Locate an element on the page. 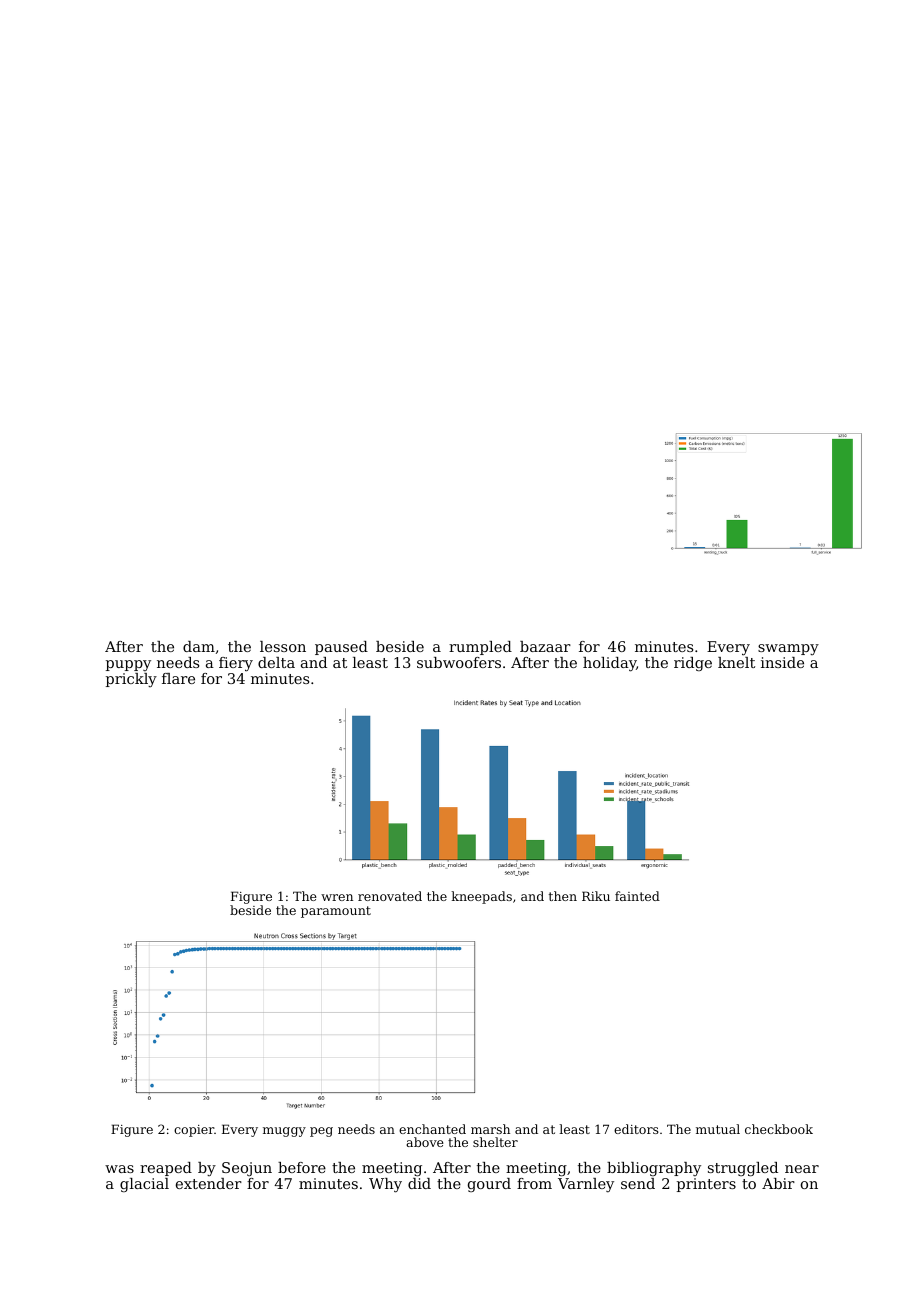 Image resolution: width=924 pixels, height=1308 pixels. fainted is located at coordinates (637, 896).
